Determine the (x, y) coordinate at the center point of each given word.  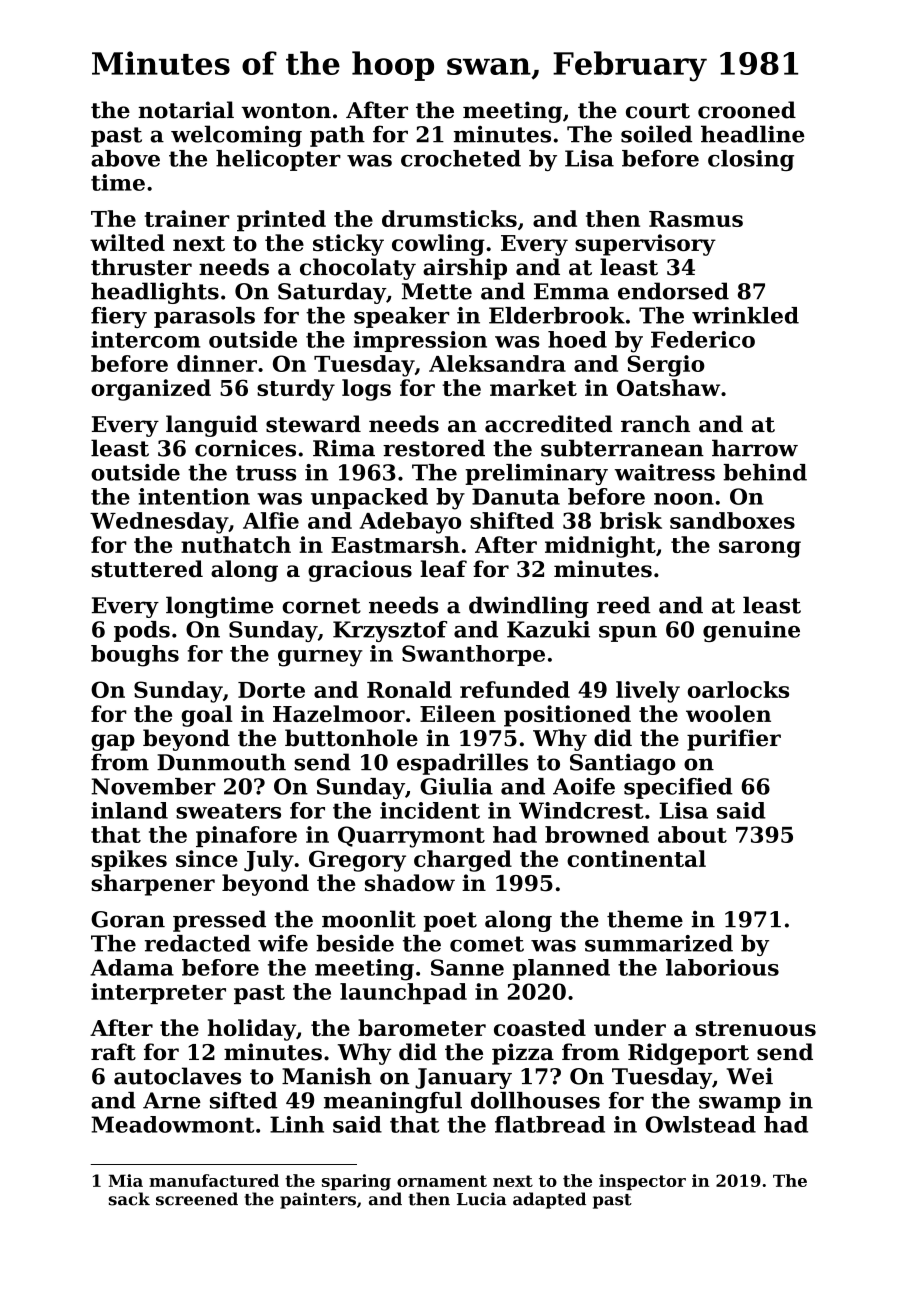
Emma (571, 291)
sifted (243, 1100)
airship (465, 269)
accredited (549, 424)
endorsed (673, 291)
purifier (734, 740)
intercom (145, 339)
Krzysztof (390, 631)
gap (113, 742)
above (125, 158)
